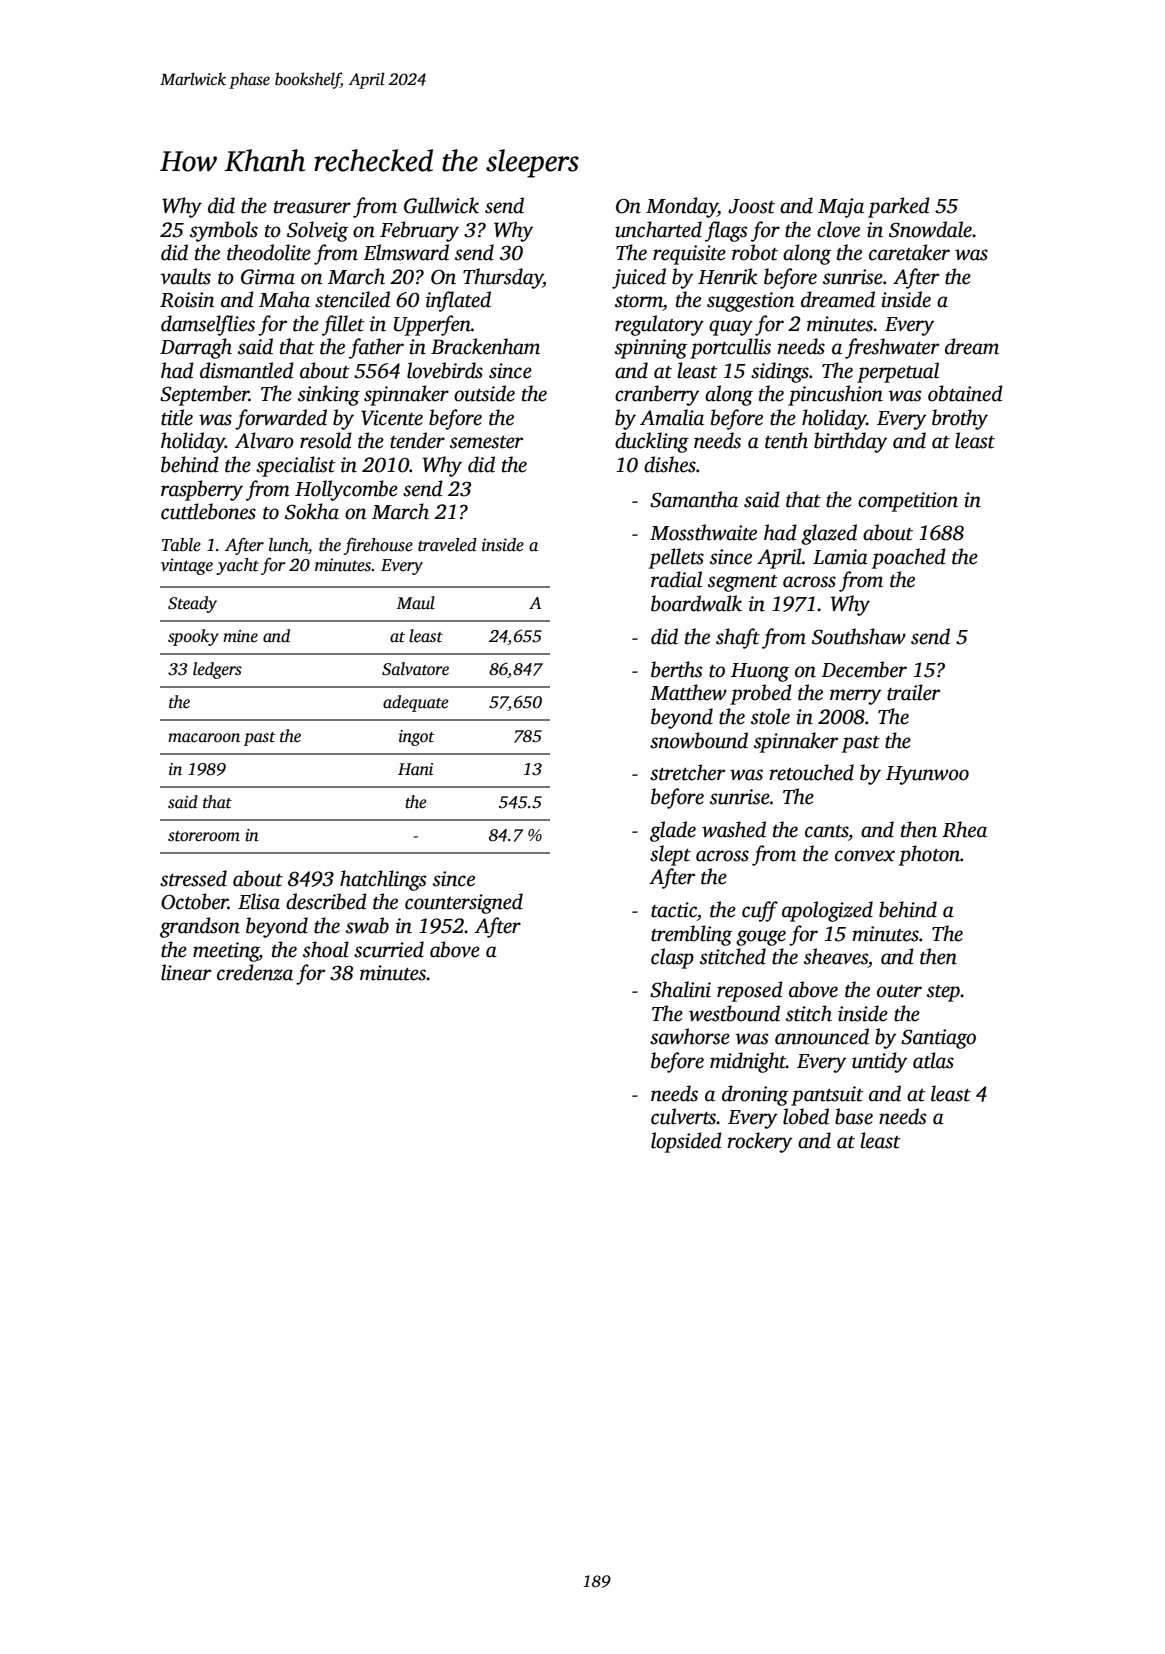 This screenshot has width=1165, height=1654. Describe the element at coordinates (673, 831) in the screenshot. I see `glade` at that location.
